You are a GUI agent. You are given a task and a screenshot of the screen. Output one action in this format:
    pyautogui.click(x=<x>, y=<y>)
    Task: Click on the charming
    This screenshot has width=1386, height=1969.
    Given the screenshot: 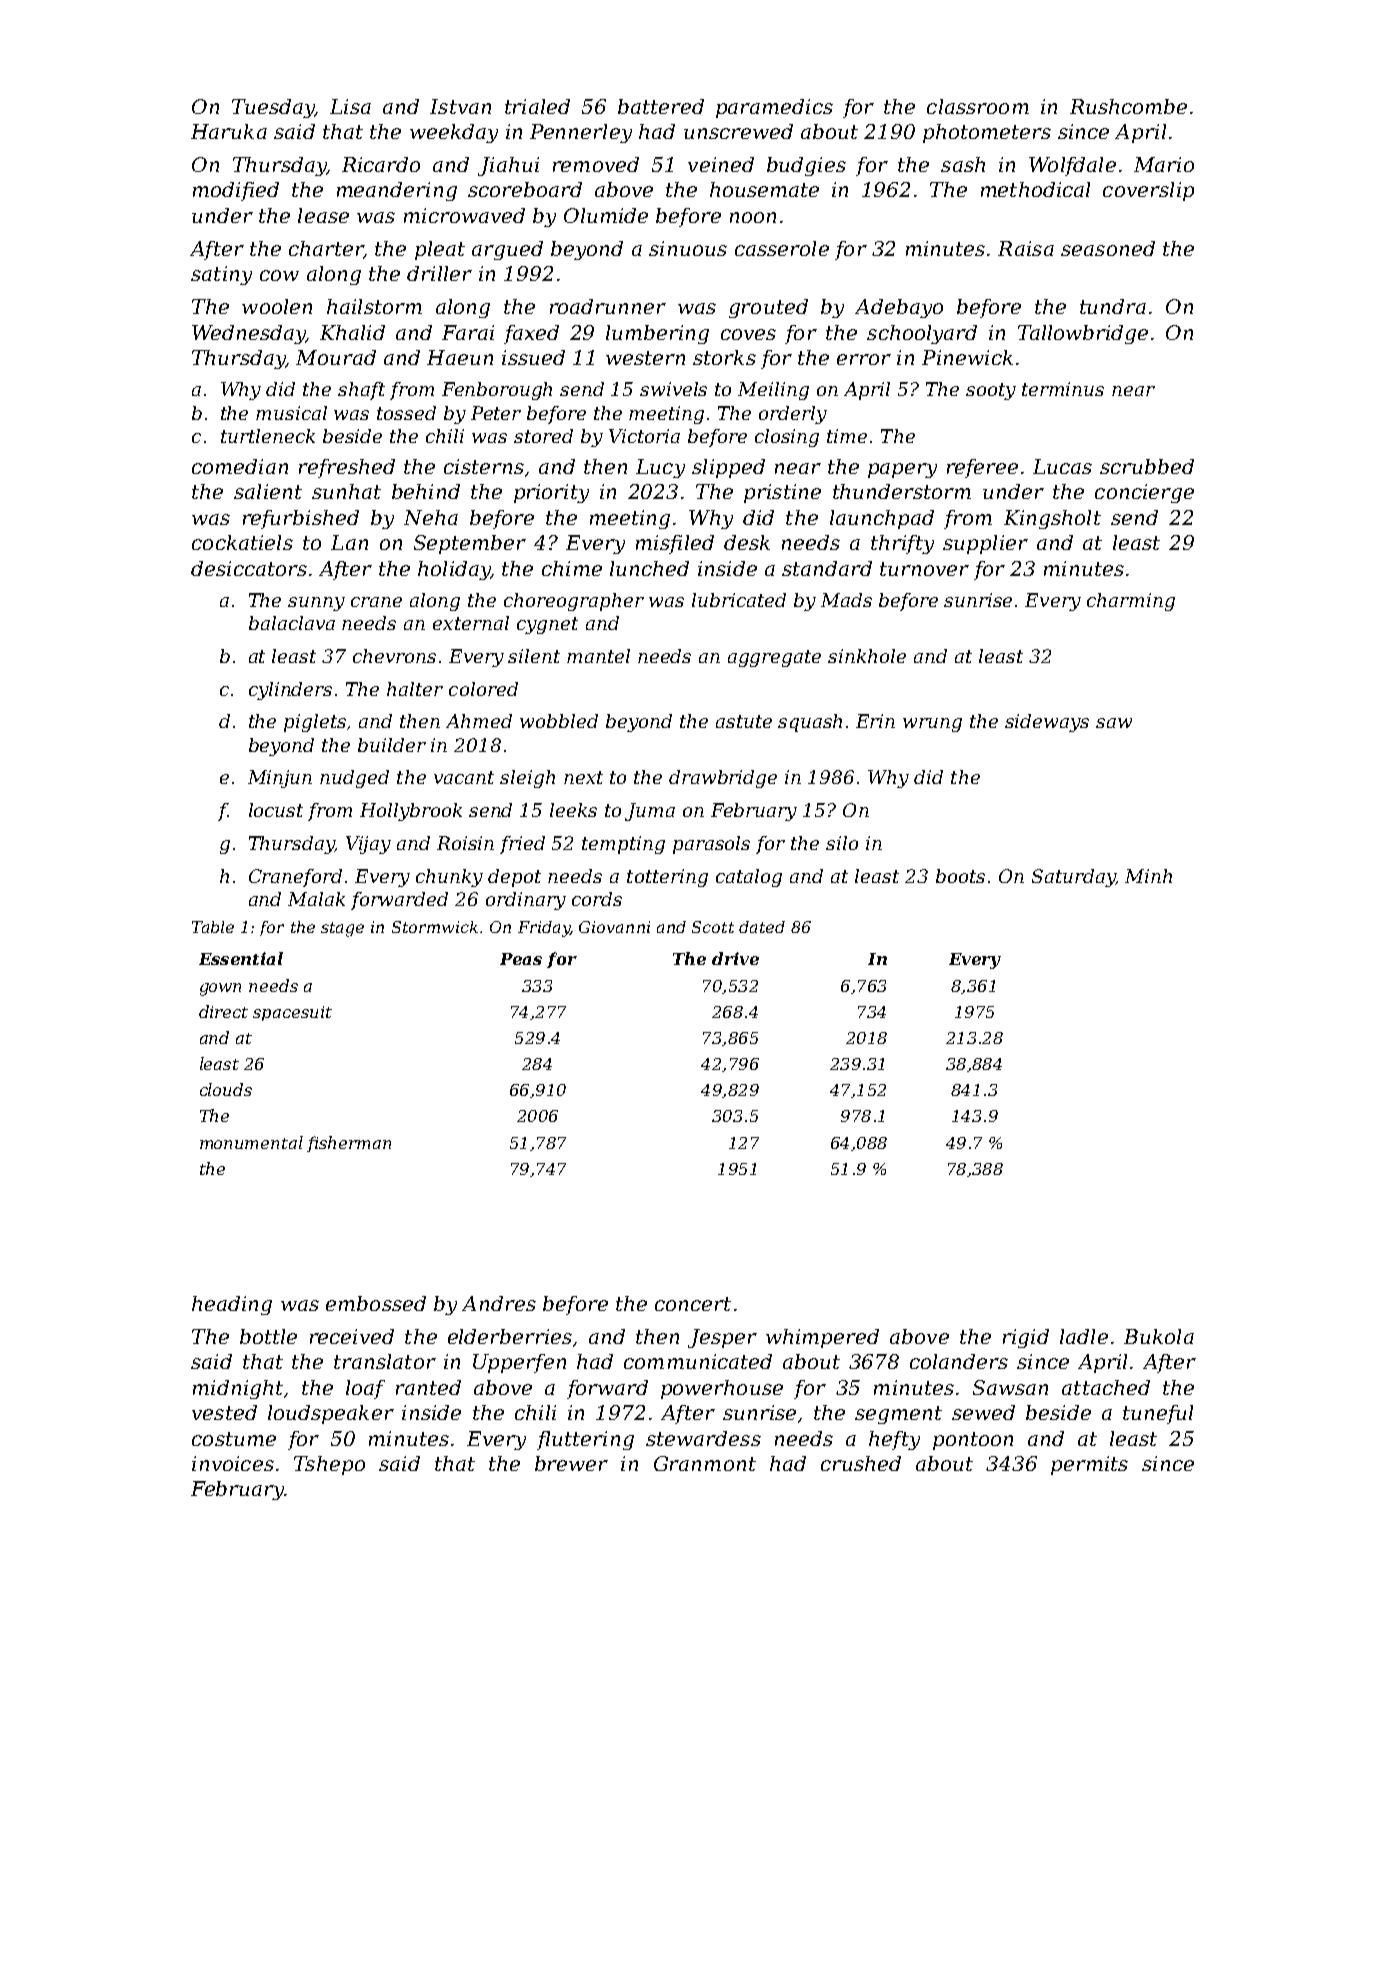 What is the action you would take?
    pyautogui.click(x=1131, y=602)
